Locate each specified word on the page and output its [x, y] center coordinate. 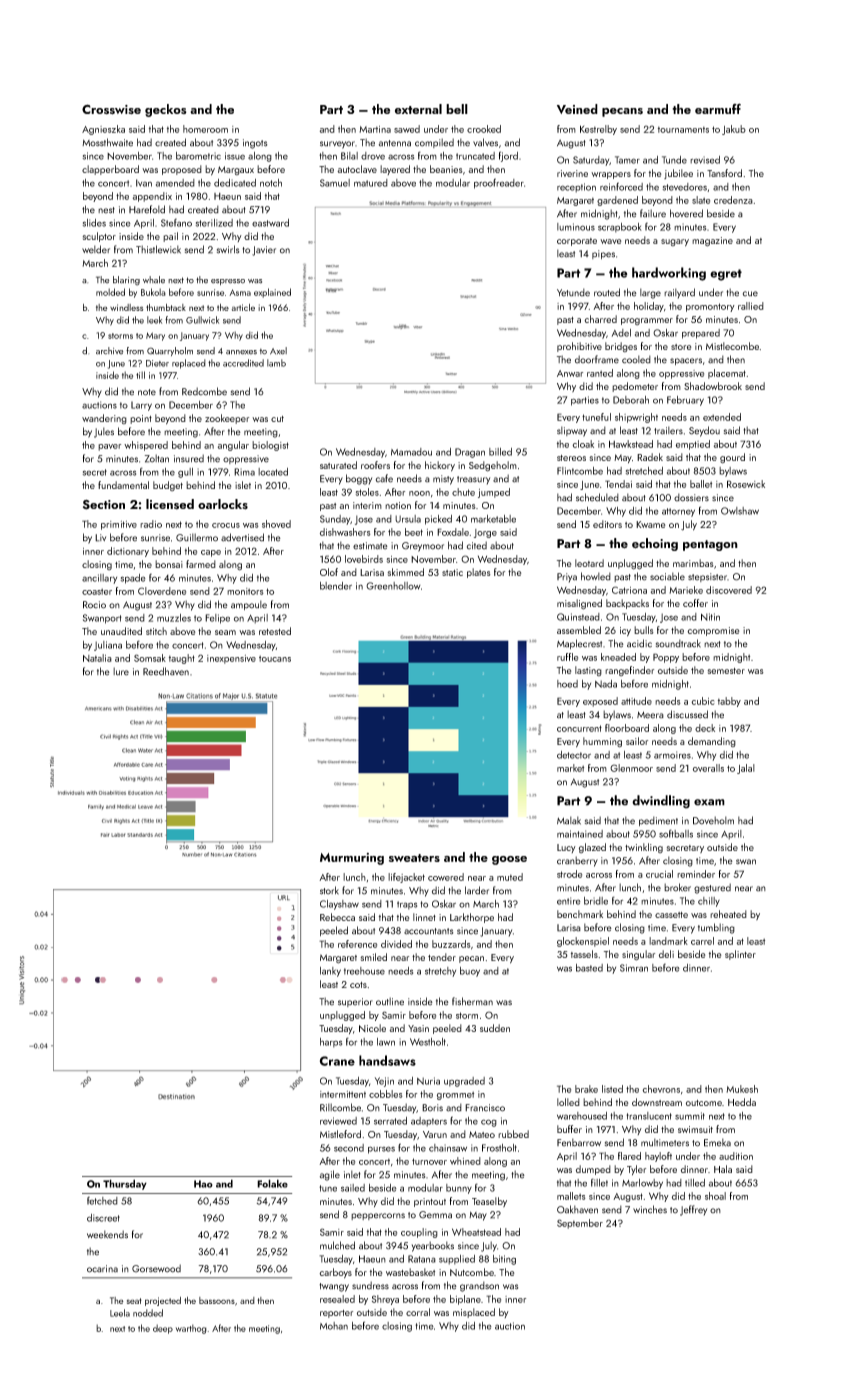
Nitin [710, 617]
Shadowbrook [713, 386]
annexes [241, 352]
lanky [330, 972]
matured [371, 183]
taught [182, 659]
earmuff [718, 108]
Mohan [334, 1326]
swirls [228, 249]
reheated [728, 914]
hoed [567, 684]
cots [358, 985]
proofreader [499, 183]
